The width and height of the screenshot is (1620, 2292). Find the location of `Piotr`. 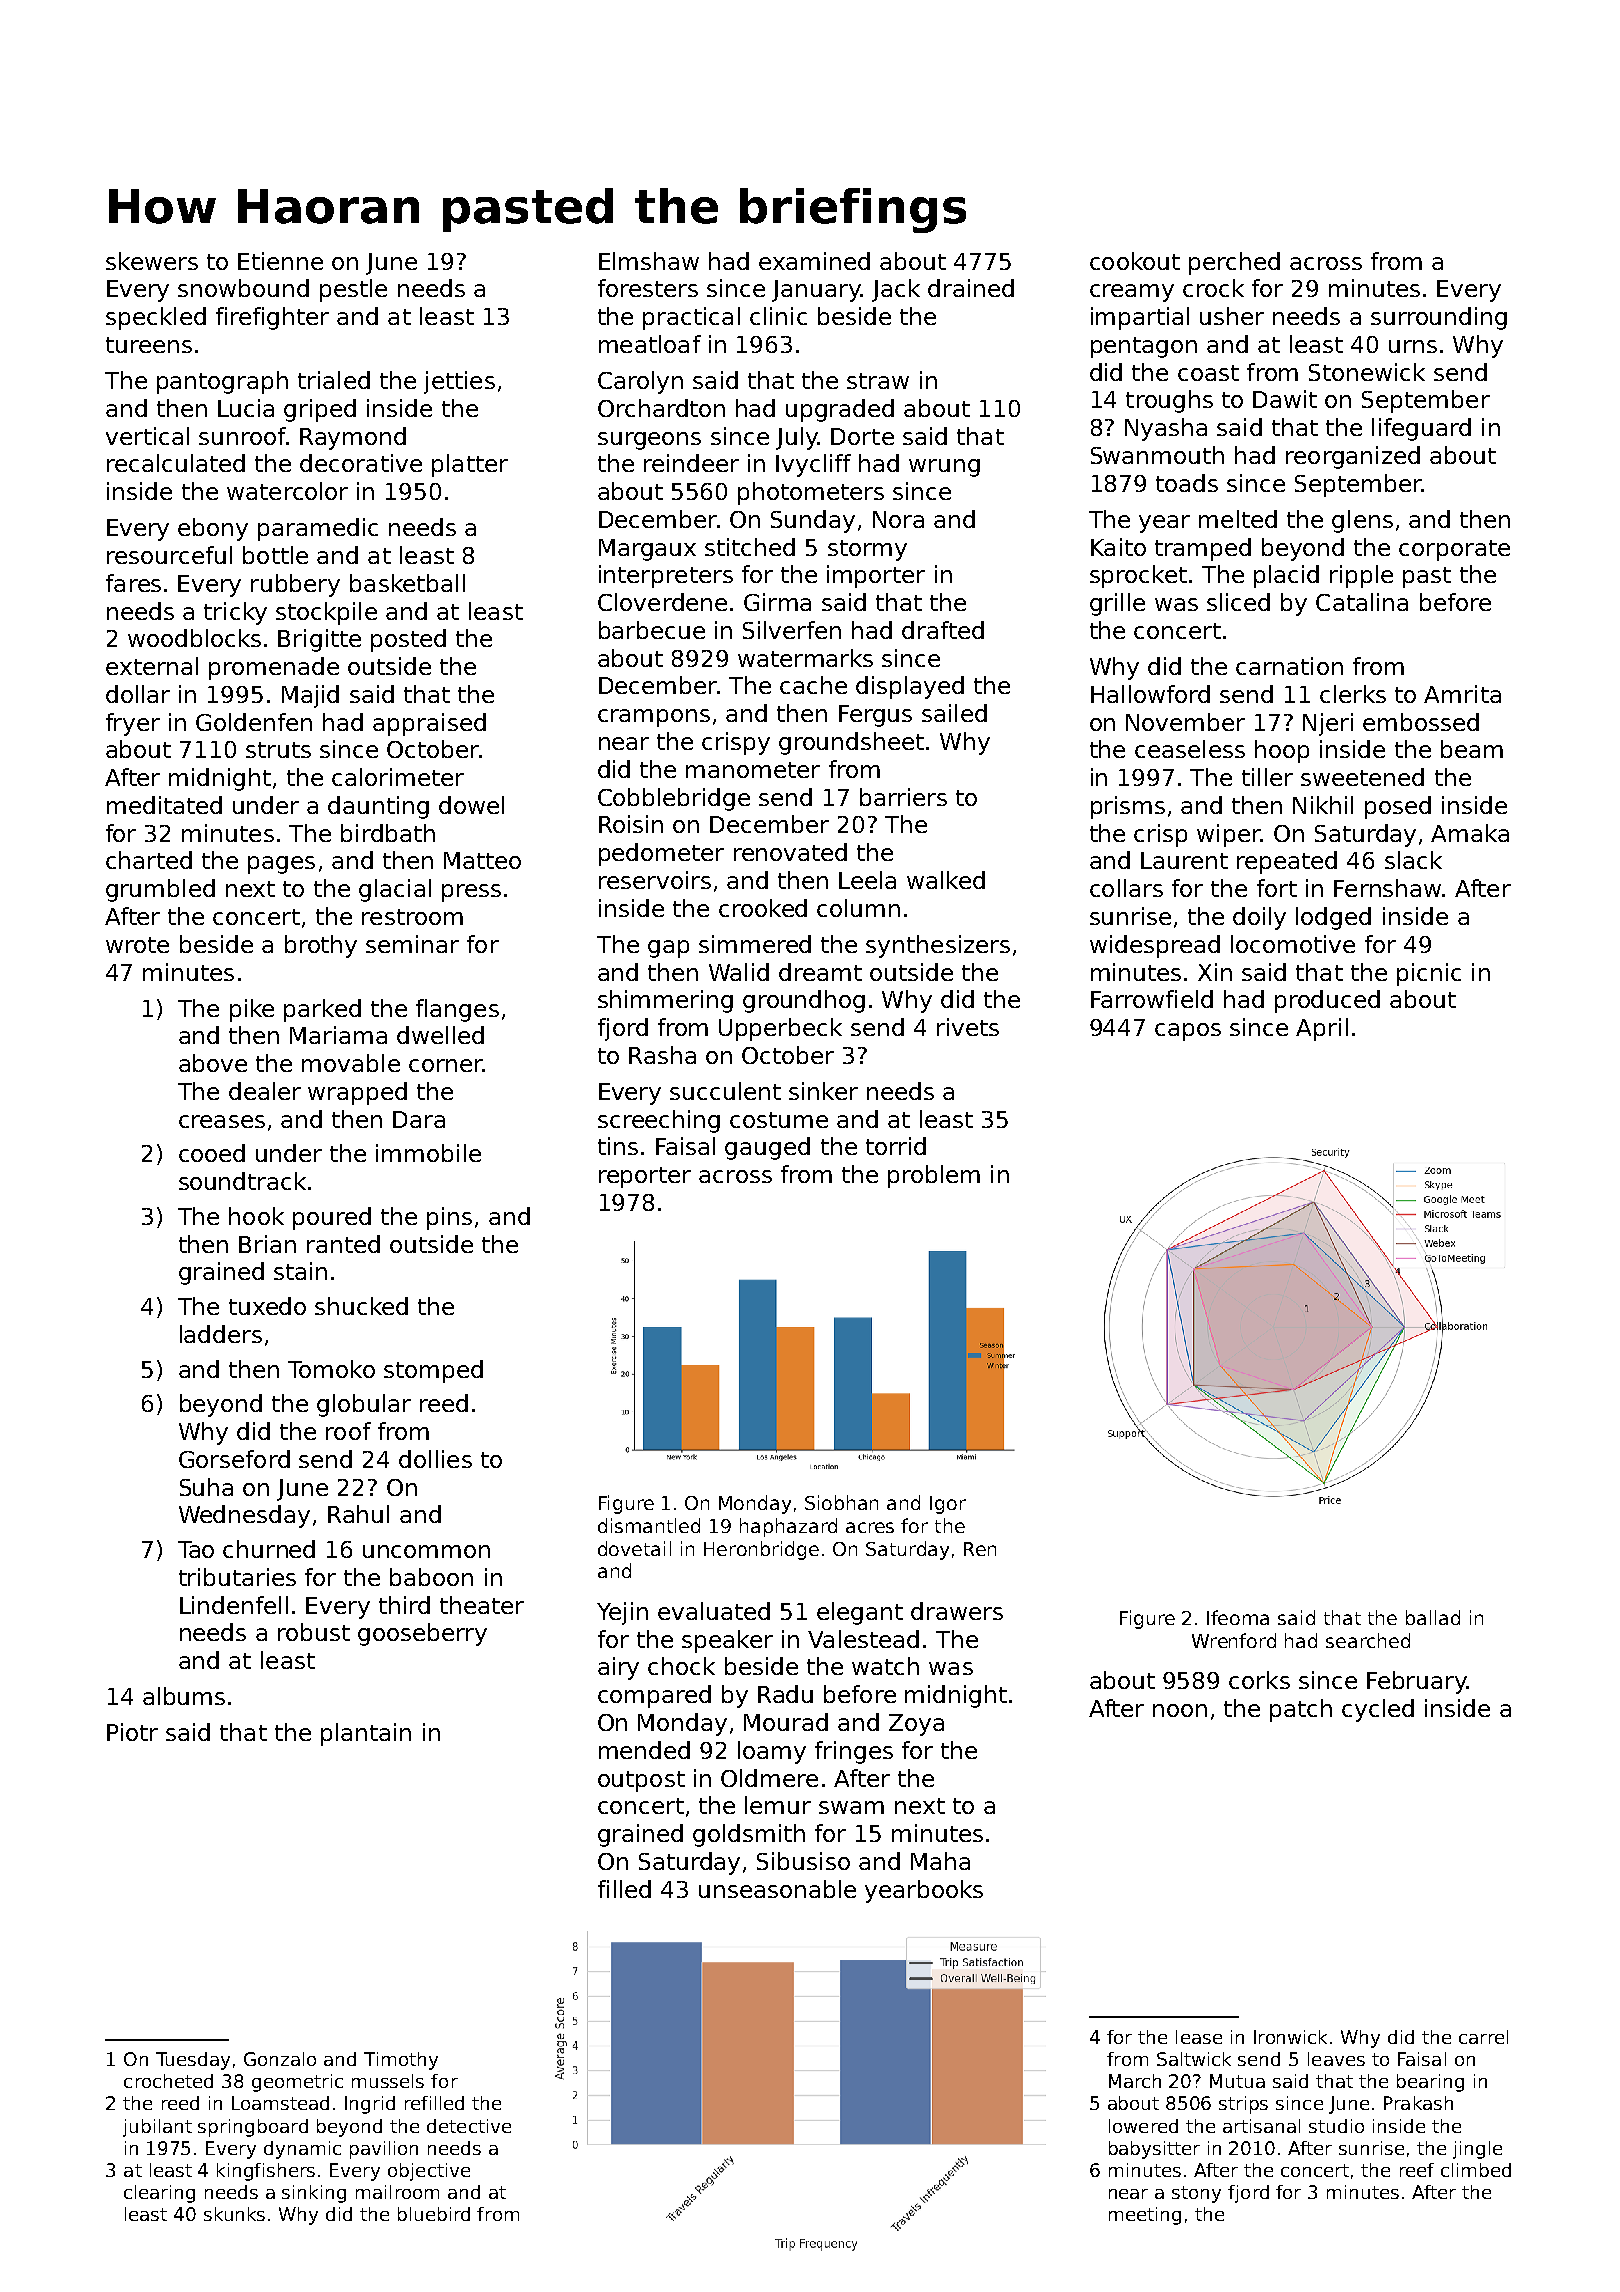

Piotr is located at coordinates (132, 1732).
